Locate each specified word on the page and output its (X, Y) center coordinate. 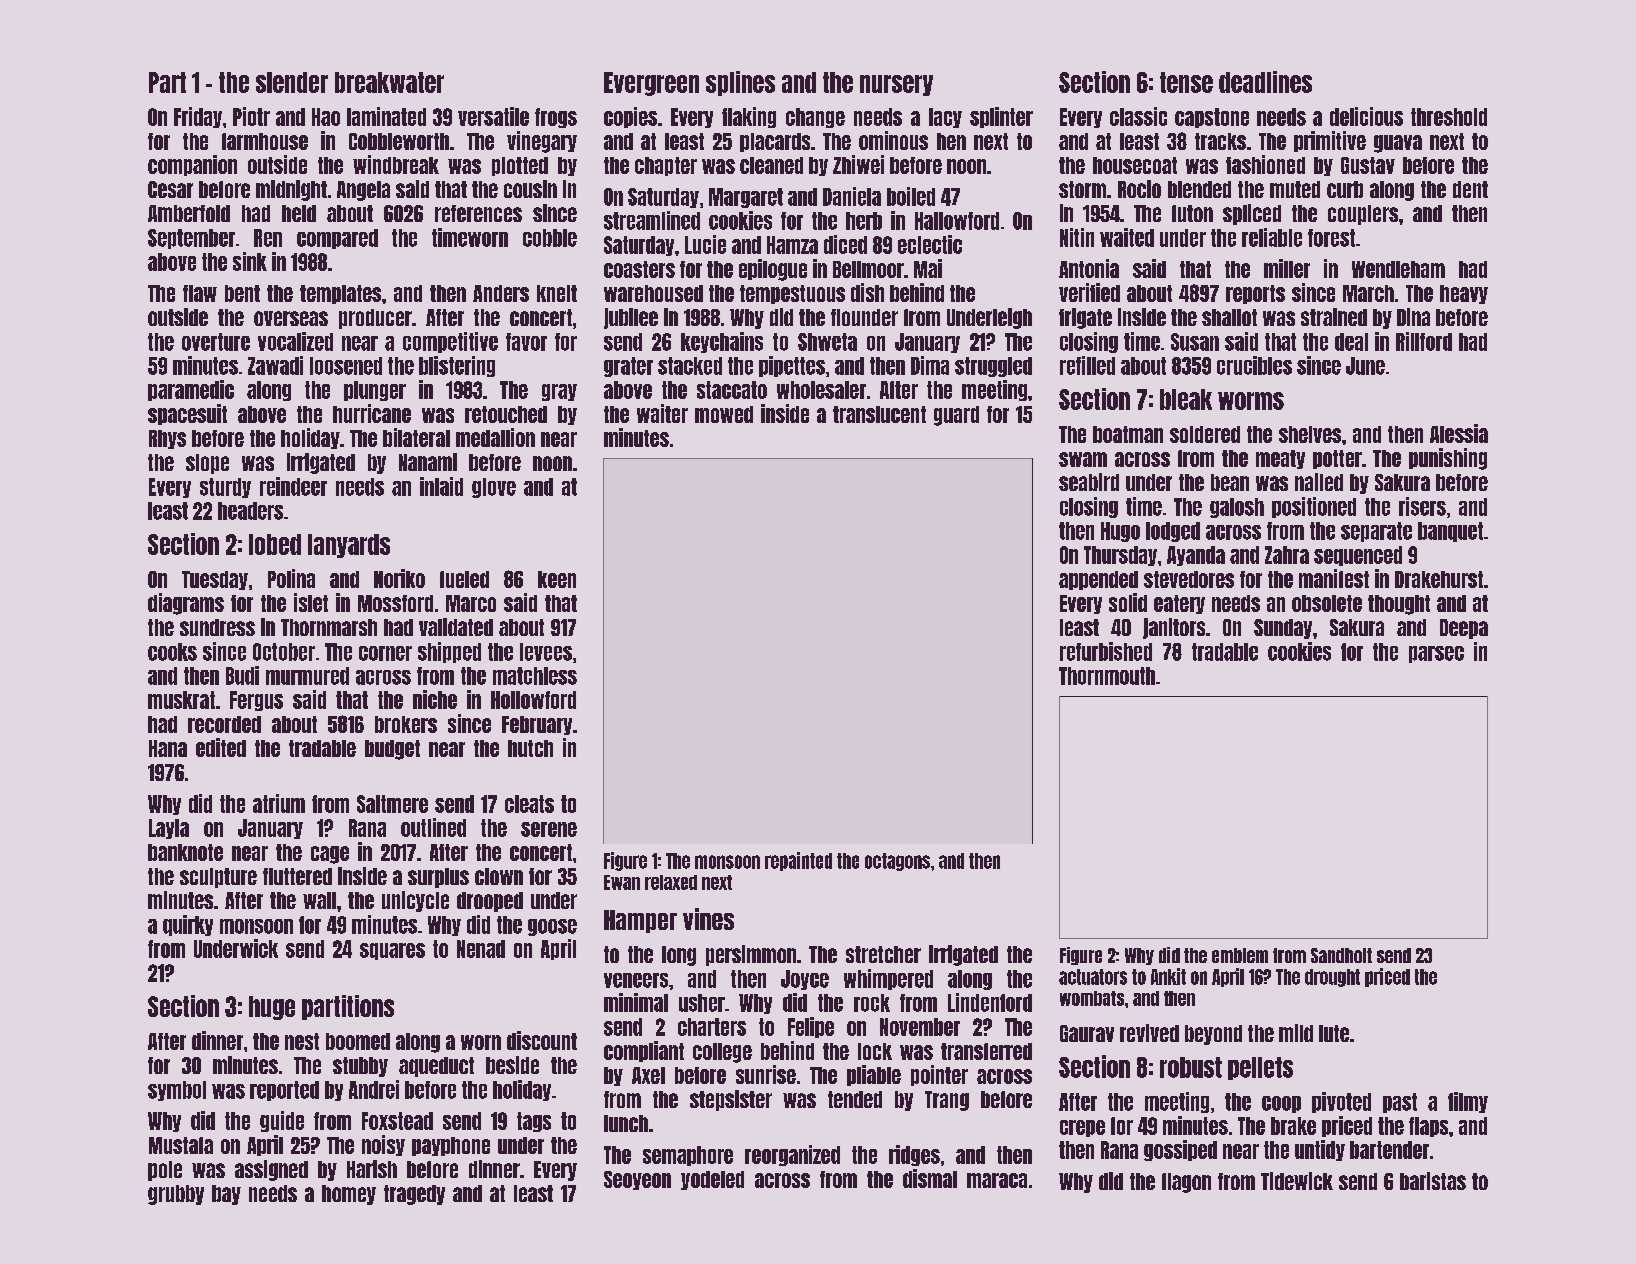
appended (1098, 580)
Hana (168, 748)
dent (1470, 189)
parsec (1436, 654)
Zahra (1287, 555)
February (537, 725)
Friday (198, 117)
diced (845, 244)
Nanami (428, 462)
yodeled (712, 1180)
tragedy (414, 1195)
